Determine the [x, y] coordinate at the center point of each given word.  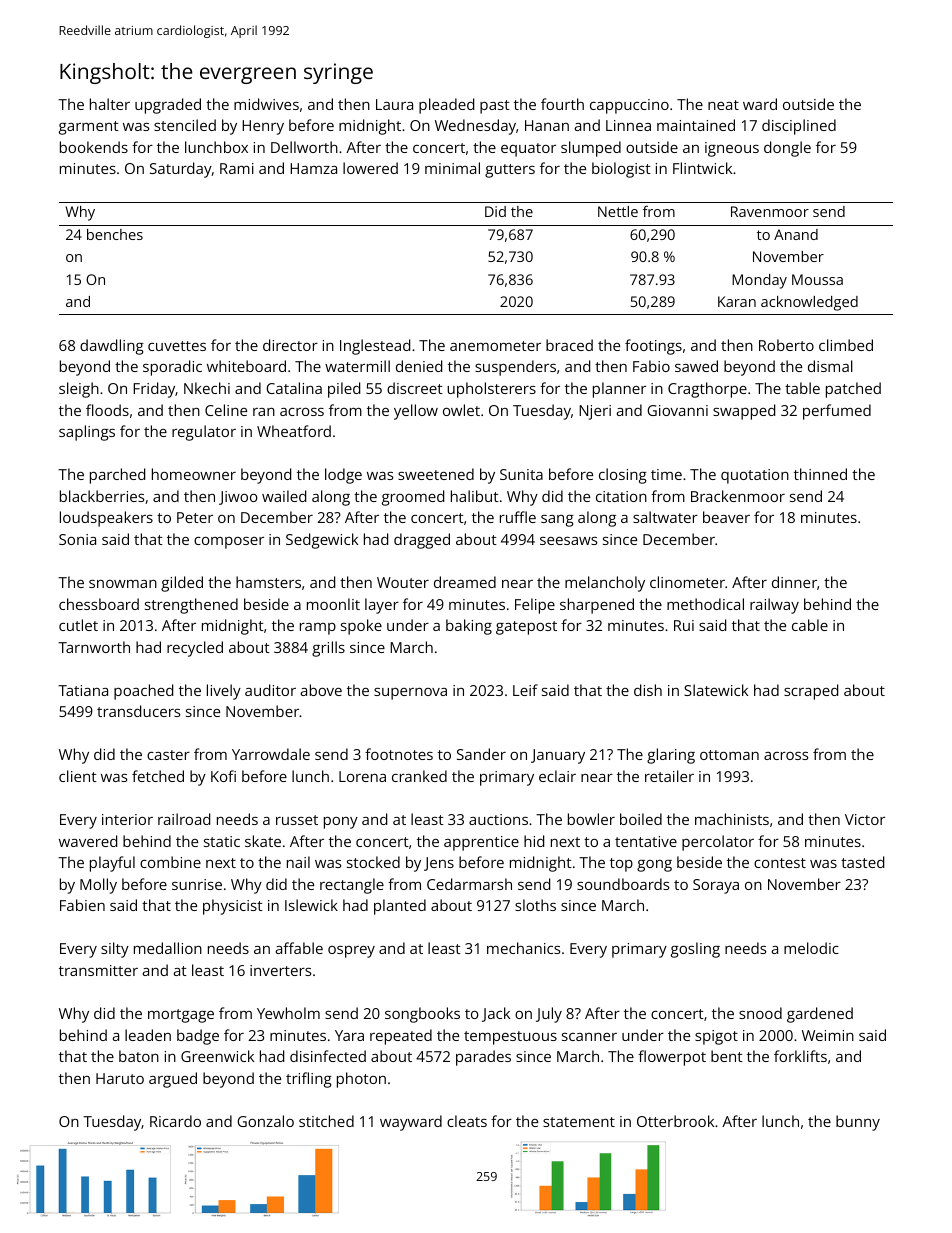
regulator [204, 433]
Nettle [618, 211]
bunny [858, 1123]
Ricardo [175, 1121]
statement [579, 1122]
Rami [237, 168]
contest [780, 863]
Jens [439, 864]
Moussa [817, 279]
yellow [416, 412]
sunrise [197, 884]
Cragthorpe [707, 390]
